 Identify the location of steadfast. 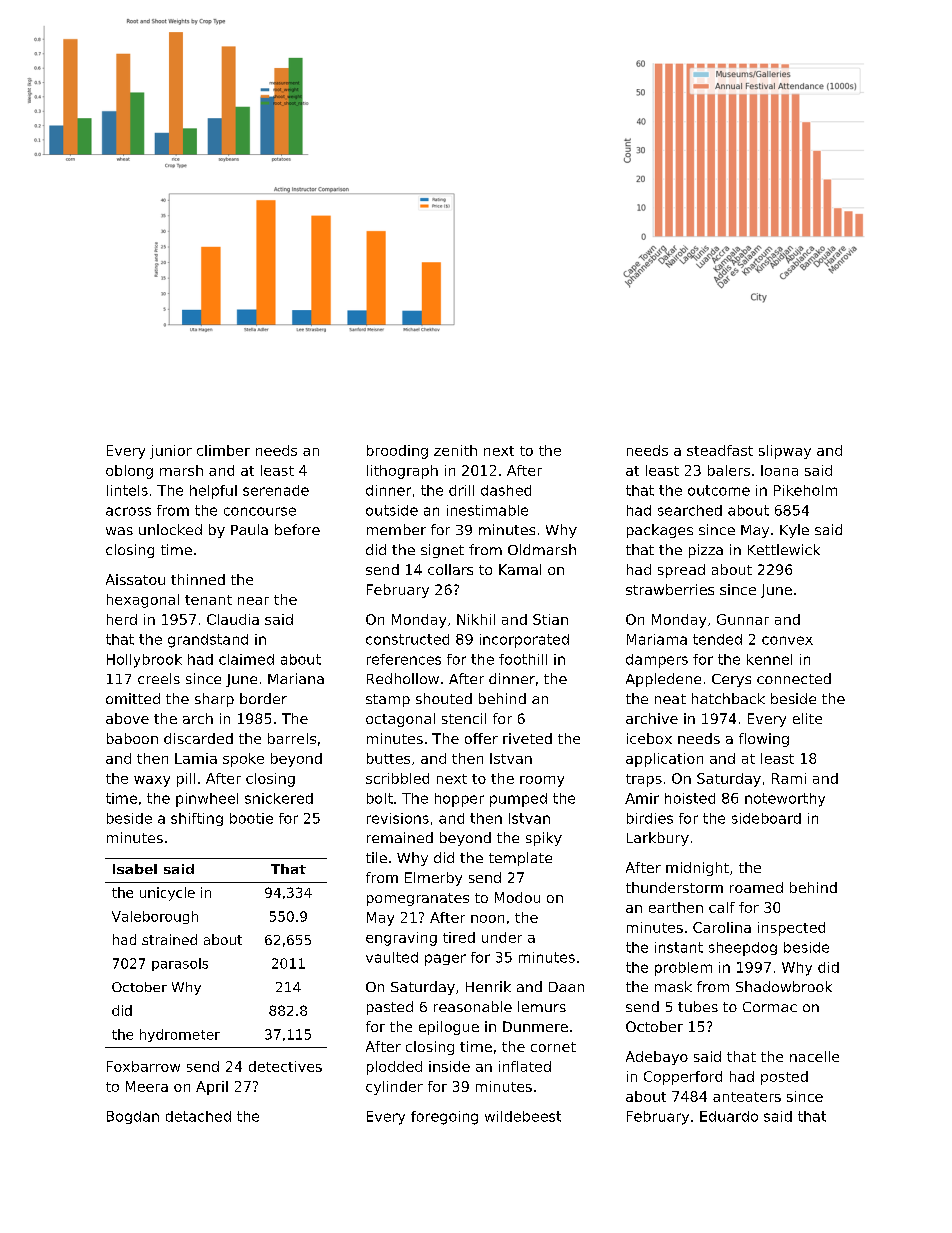
(720, 450).
